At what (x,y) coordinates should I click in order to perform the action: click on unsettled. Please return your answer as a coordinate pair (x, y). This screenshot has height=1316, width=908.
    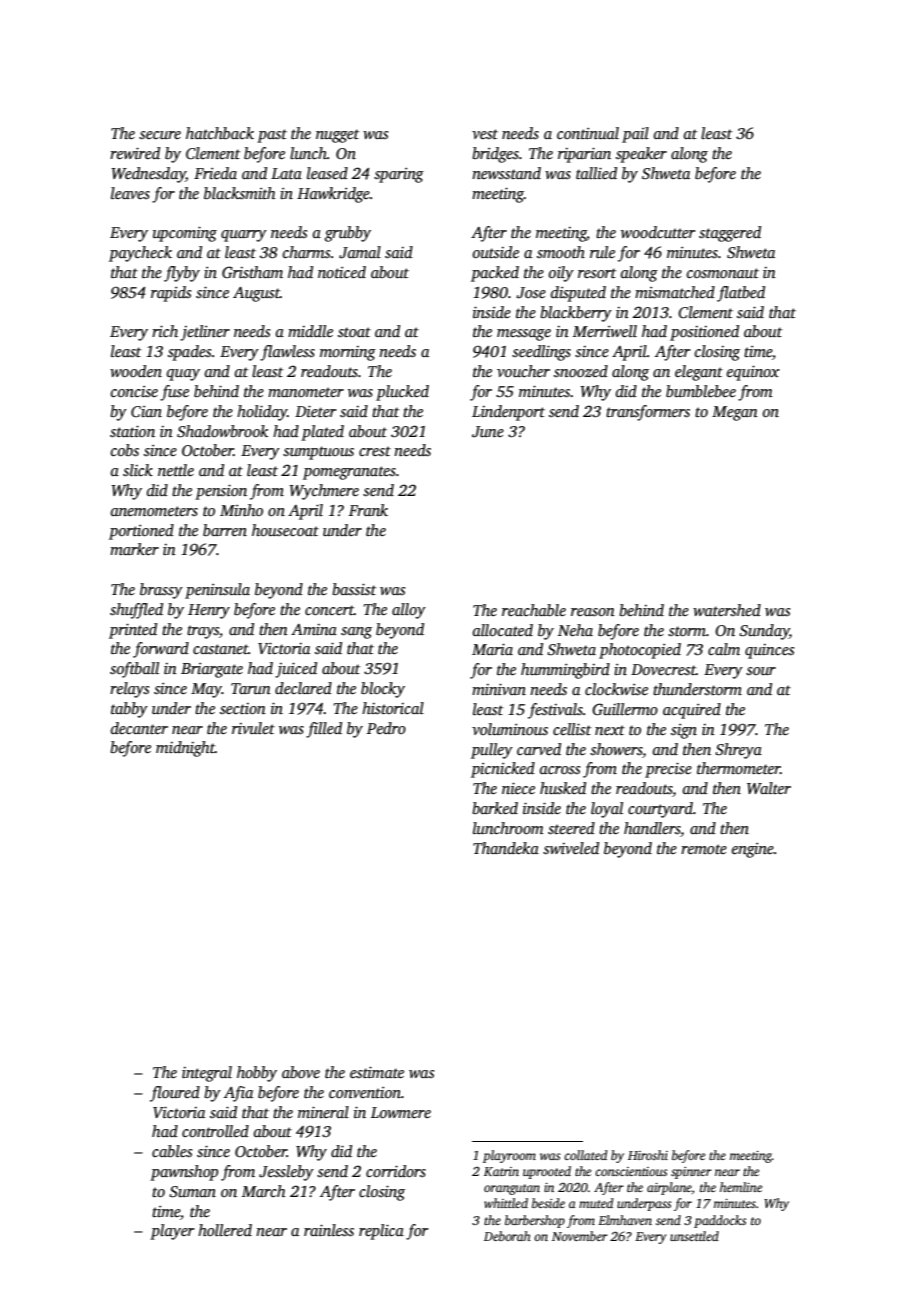
    Looking at the image, I should click on (694, 1236).
